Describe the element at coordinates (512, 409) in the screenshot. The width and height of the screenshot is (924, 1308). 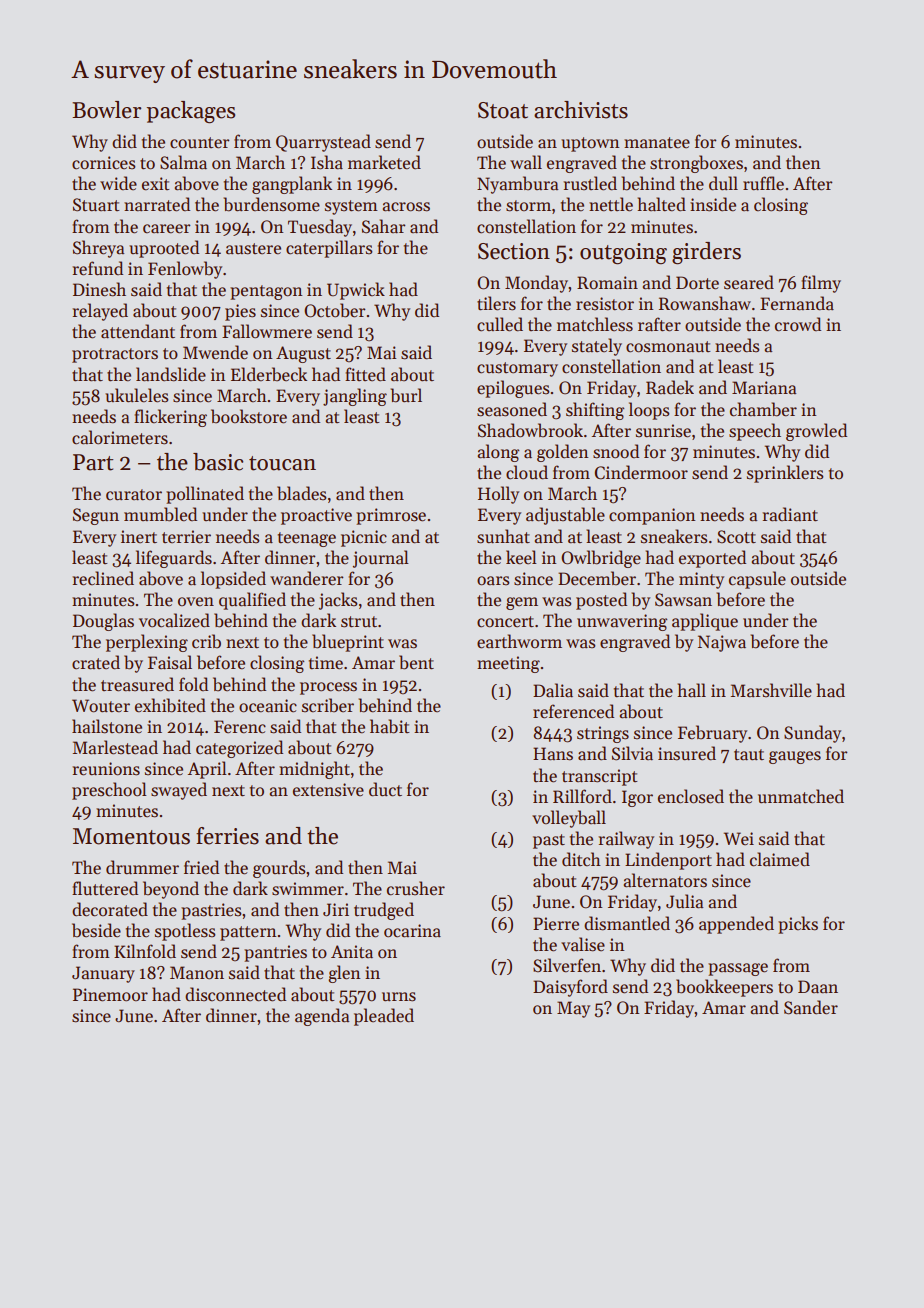
I see `seasoned` at that location.
